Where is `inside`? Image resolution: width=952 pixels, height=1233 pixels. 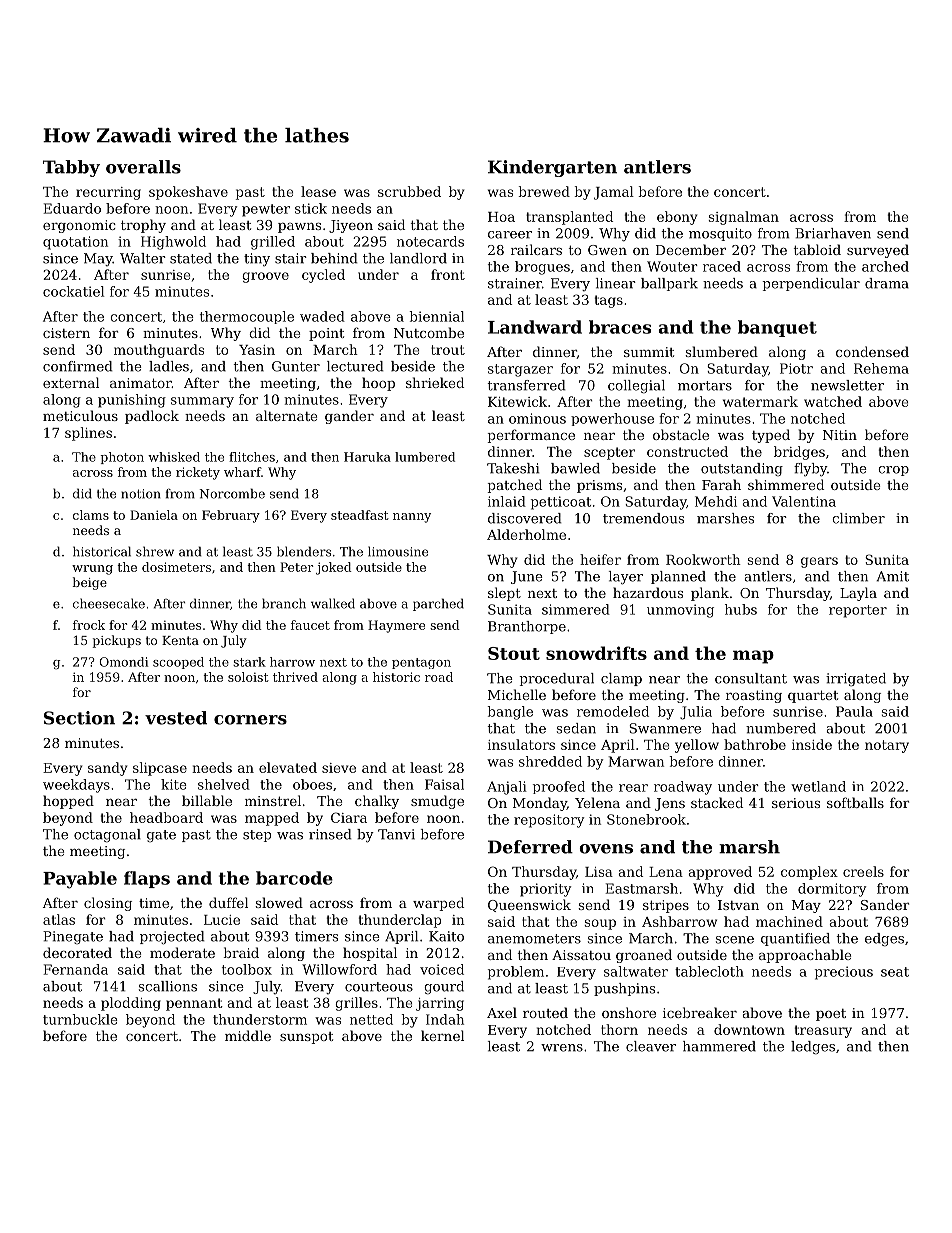 inside is located at coordinates (812, 744).
